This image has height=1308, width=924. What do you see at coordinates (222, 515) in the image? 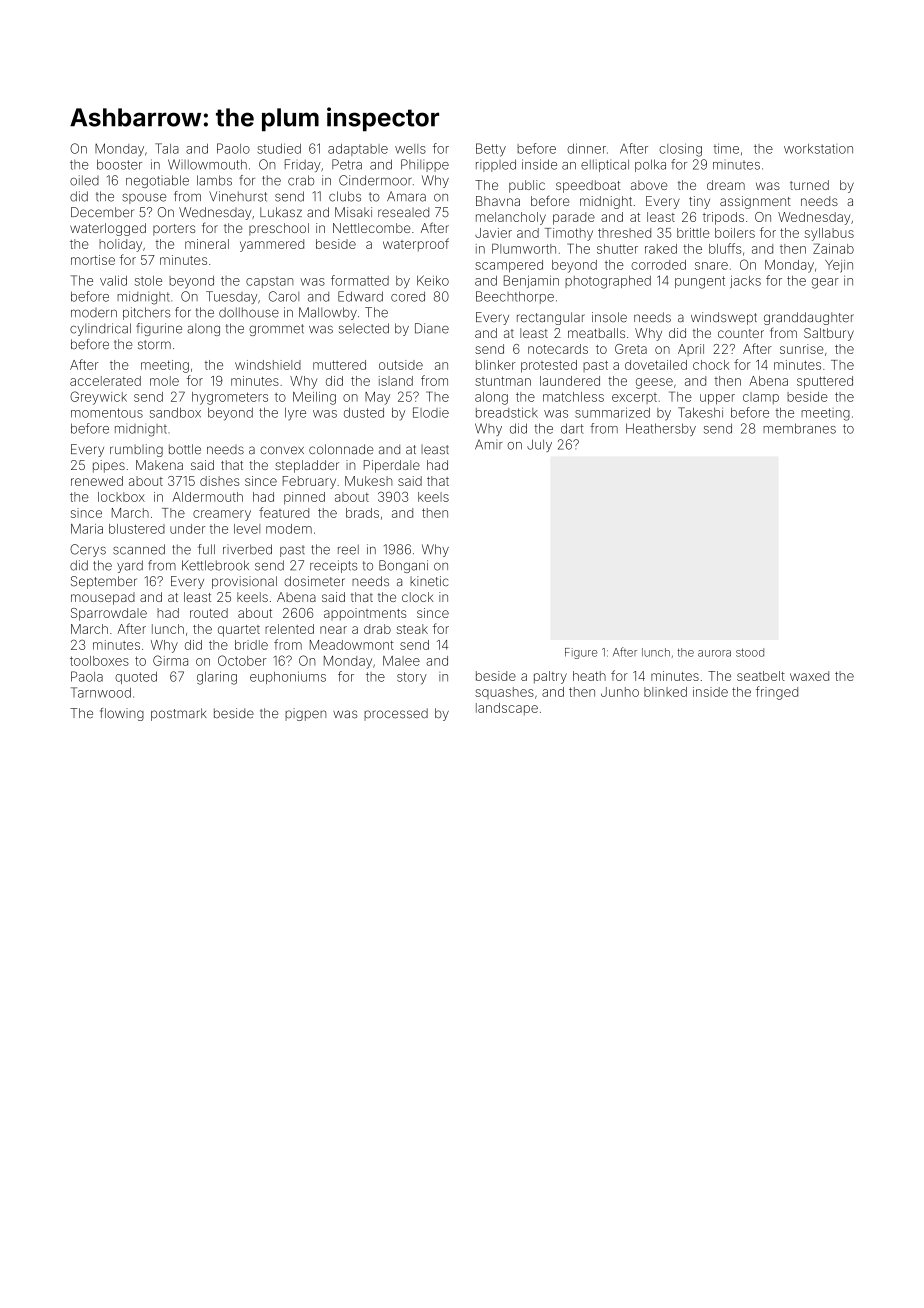
I see `creamery` at bounding box center [222, 515].
